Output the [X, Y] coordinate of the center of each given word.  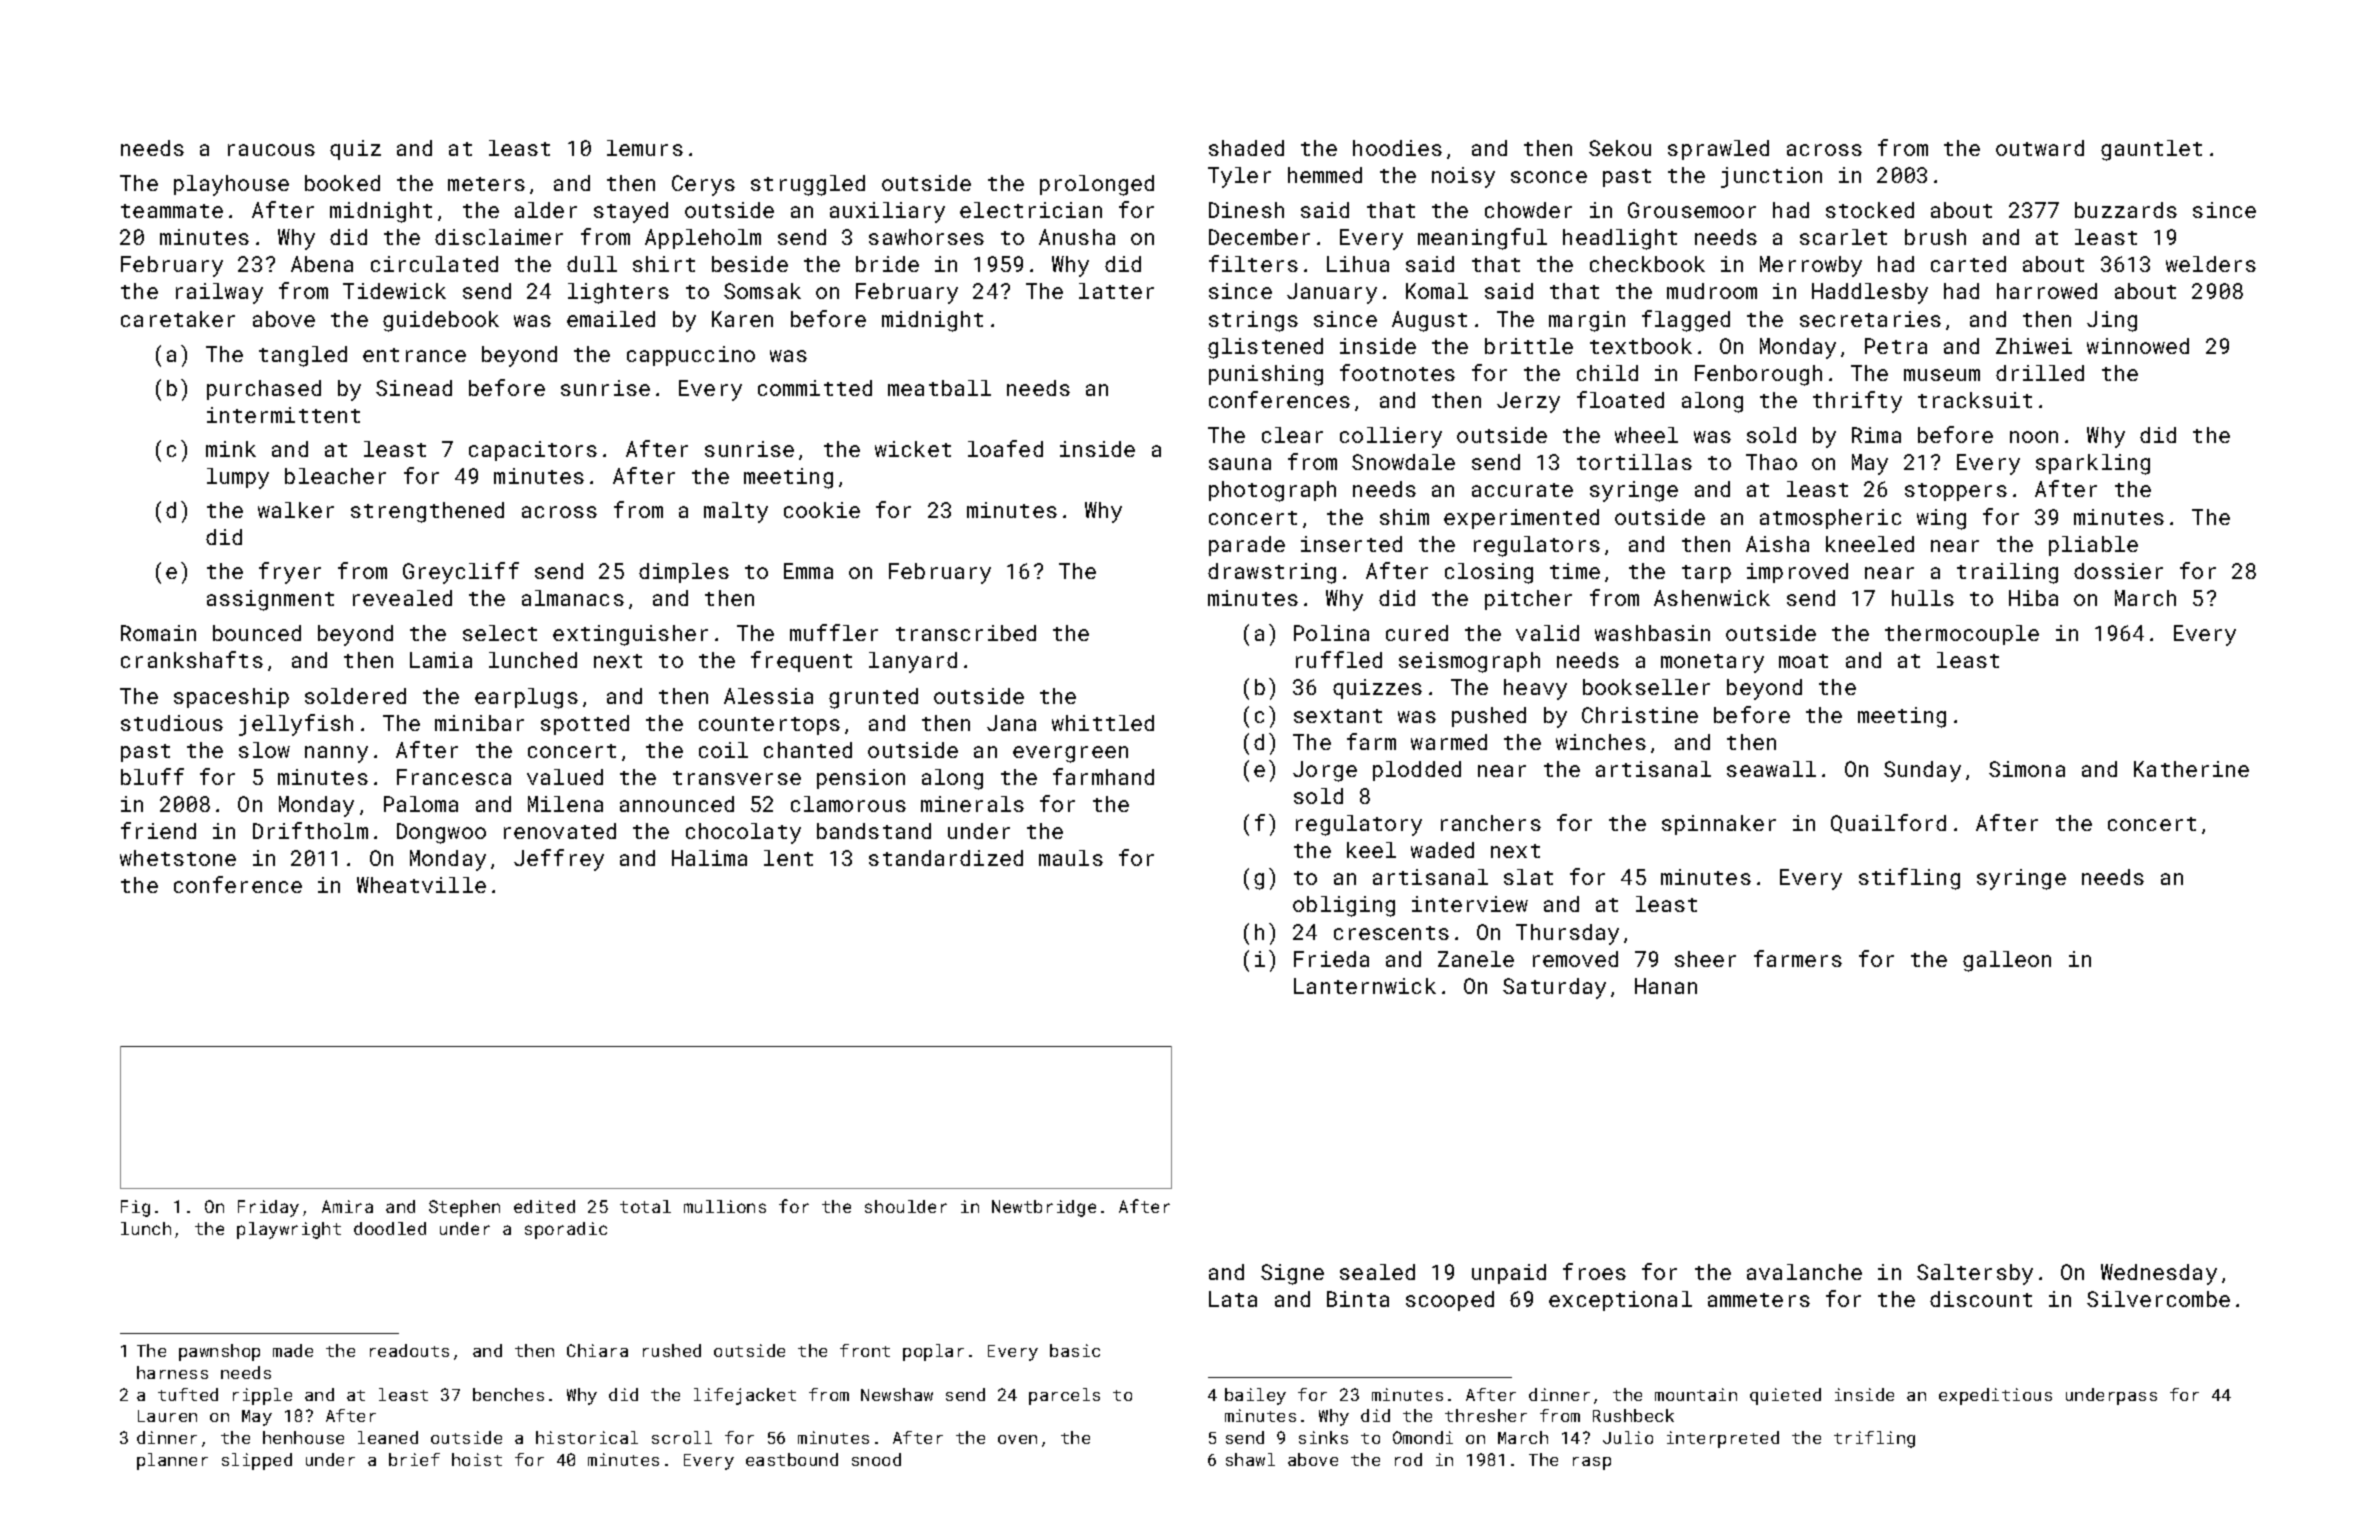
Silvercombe [2158, 1299]
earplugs [526, 698]
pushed [1489, 717]
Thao [1771, 462]
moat [1803, 661]
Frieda [1331, 959]
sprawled [1718, 150]
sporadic [566, 1230]
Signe [1292, 1274]
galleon [2007, 961]
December [1259, 237]
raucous [271, 150]
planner [172, 1461]
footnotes [1397, 372]
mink [231, 449]
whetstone [178, 858]
